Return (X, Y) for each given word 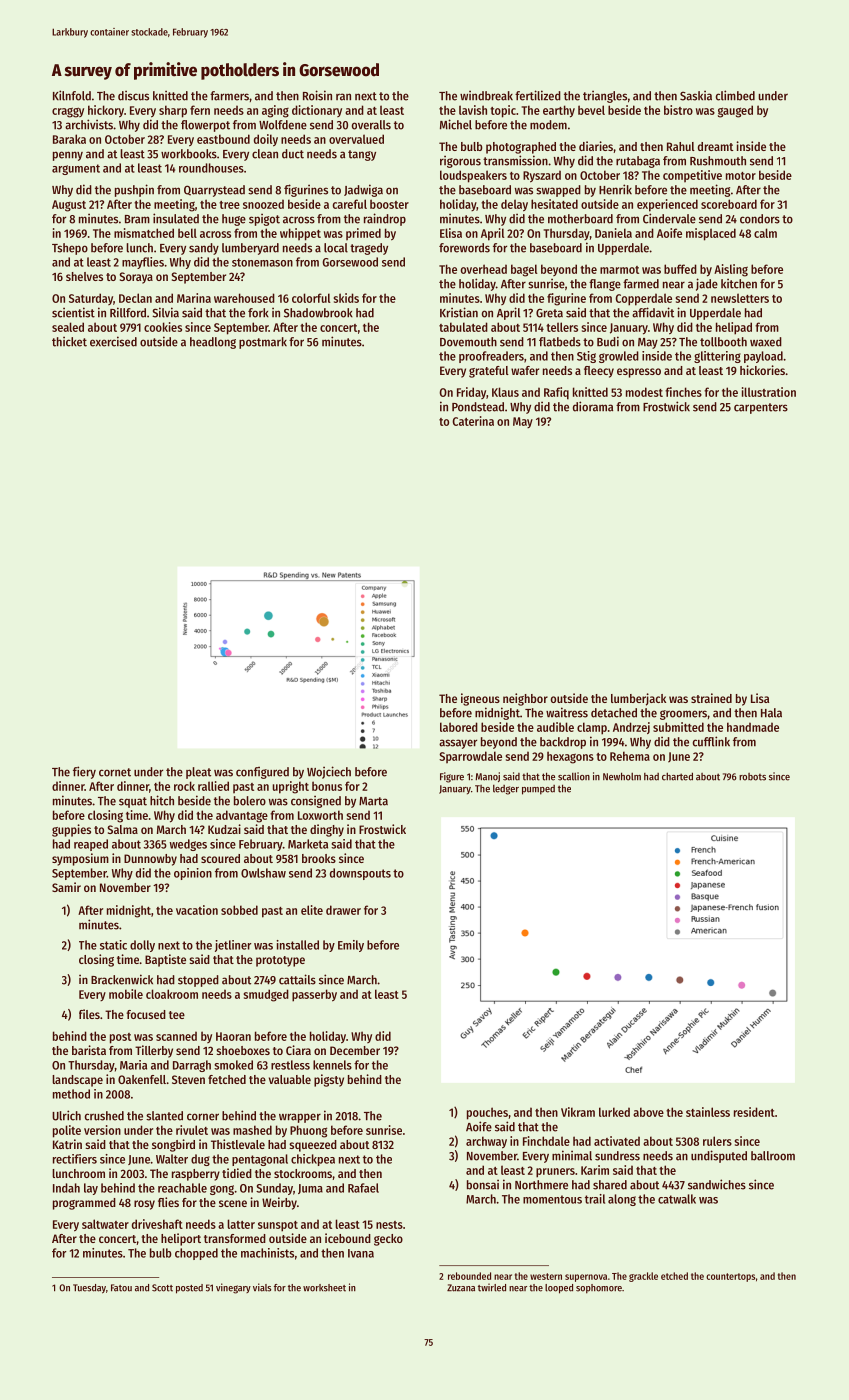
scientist (73, 312)
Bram (137, 219)
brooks (319, 858)
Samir (66, 887)
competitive (692, 176)
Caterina (473, 421)
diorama (593, 406)
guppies (71, 830)
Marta (373, 801)
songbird (173, 1145)
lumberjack (638, 699)
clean (265, 154)
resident (754, 1112)
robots (752, 777)
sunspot (278, 1226)
